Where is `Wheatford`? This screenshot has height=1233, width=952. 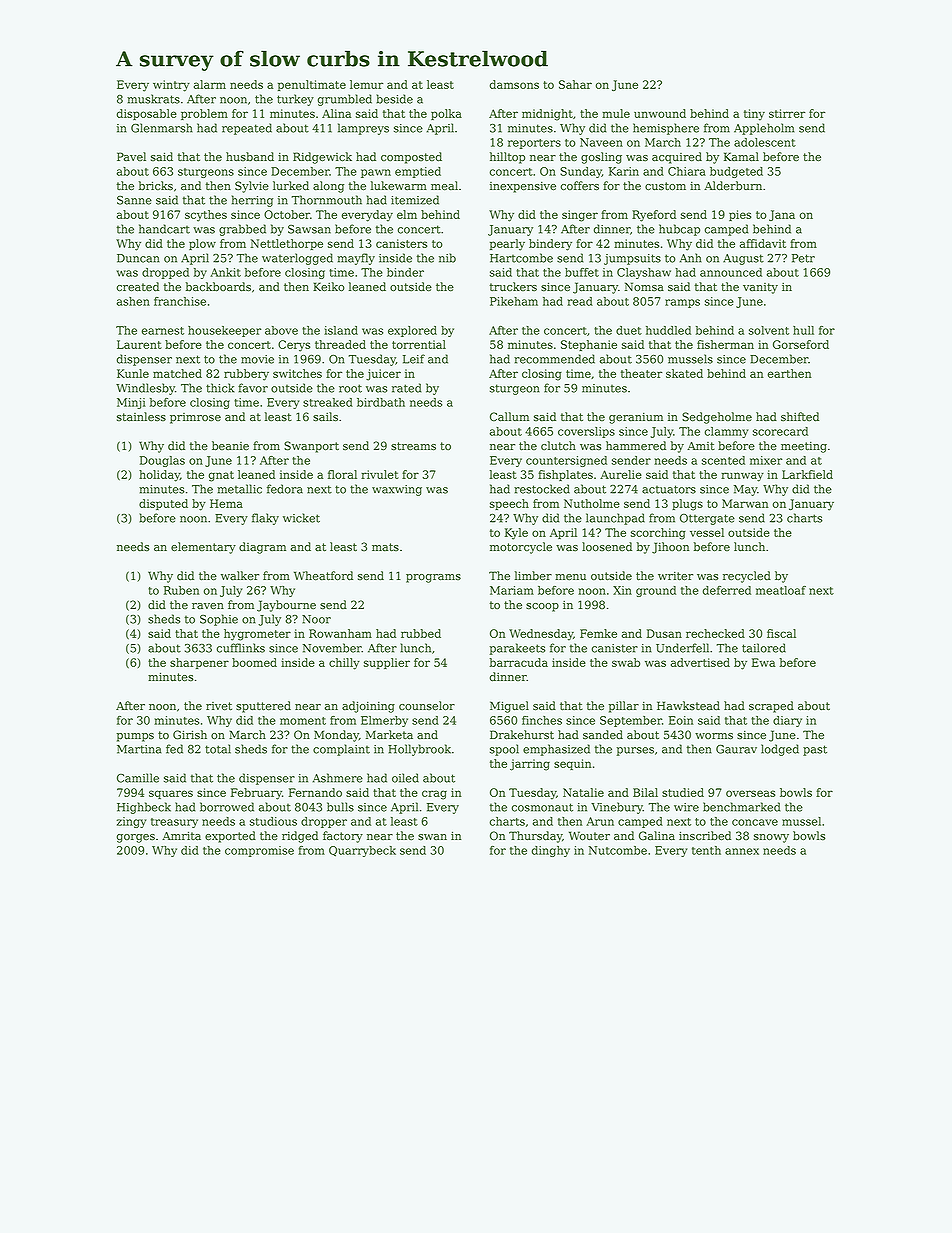 Wheatford is located at coordinates (323, 576).
